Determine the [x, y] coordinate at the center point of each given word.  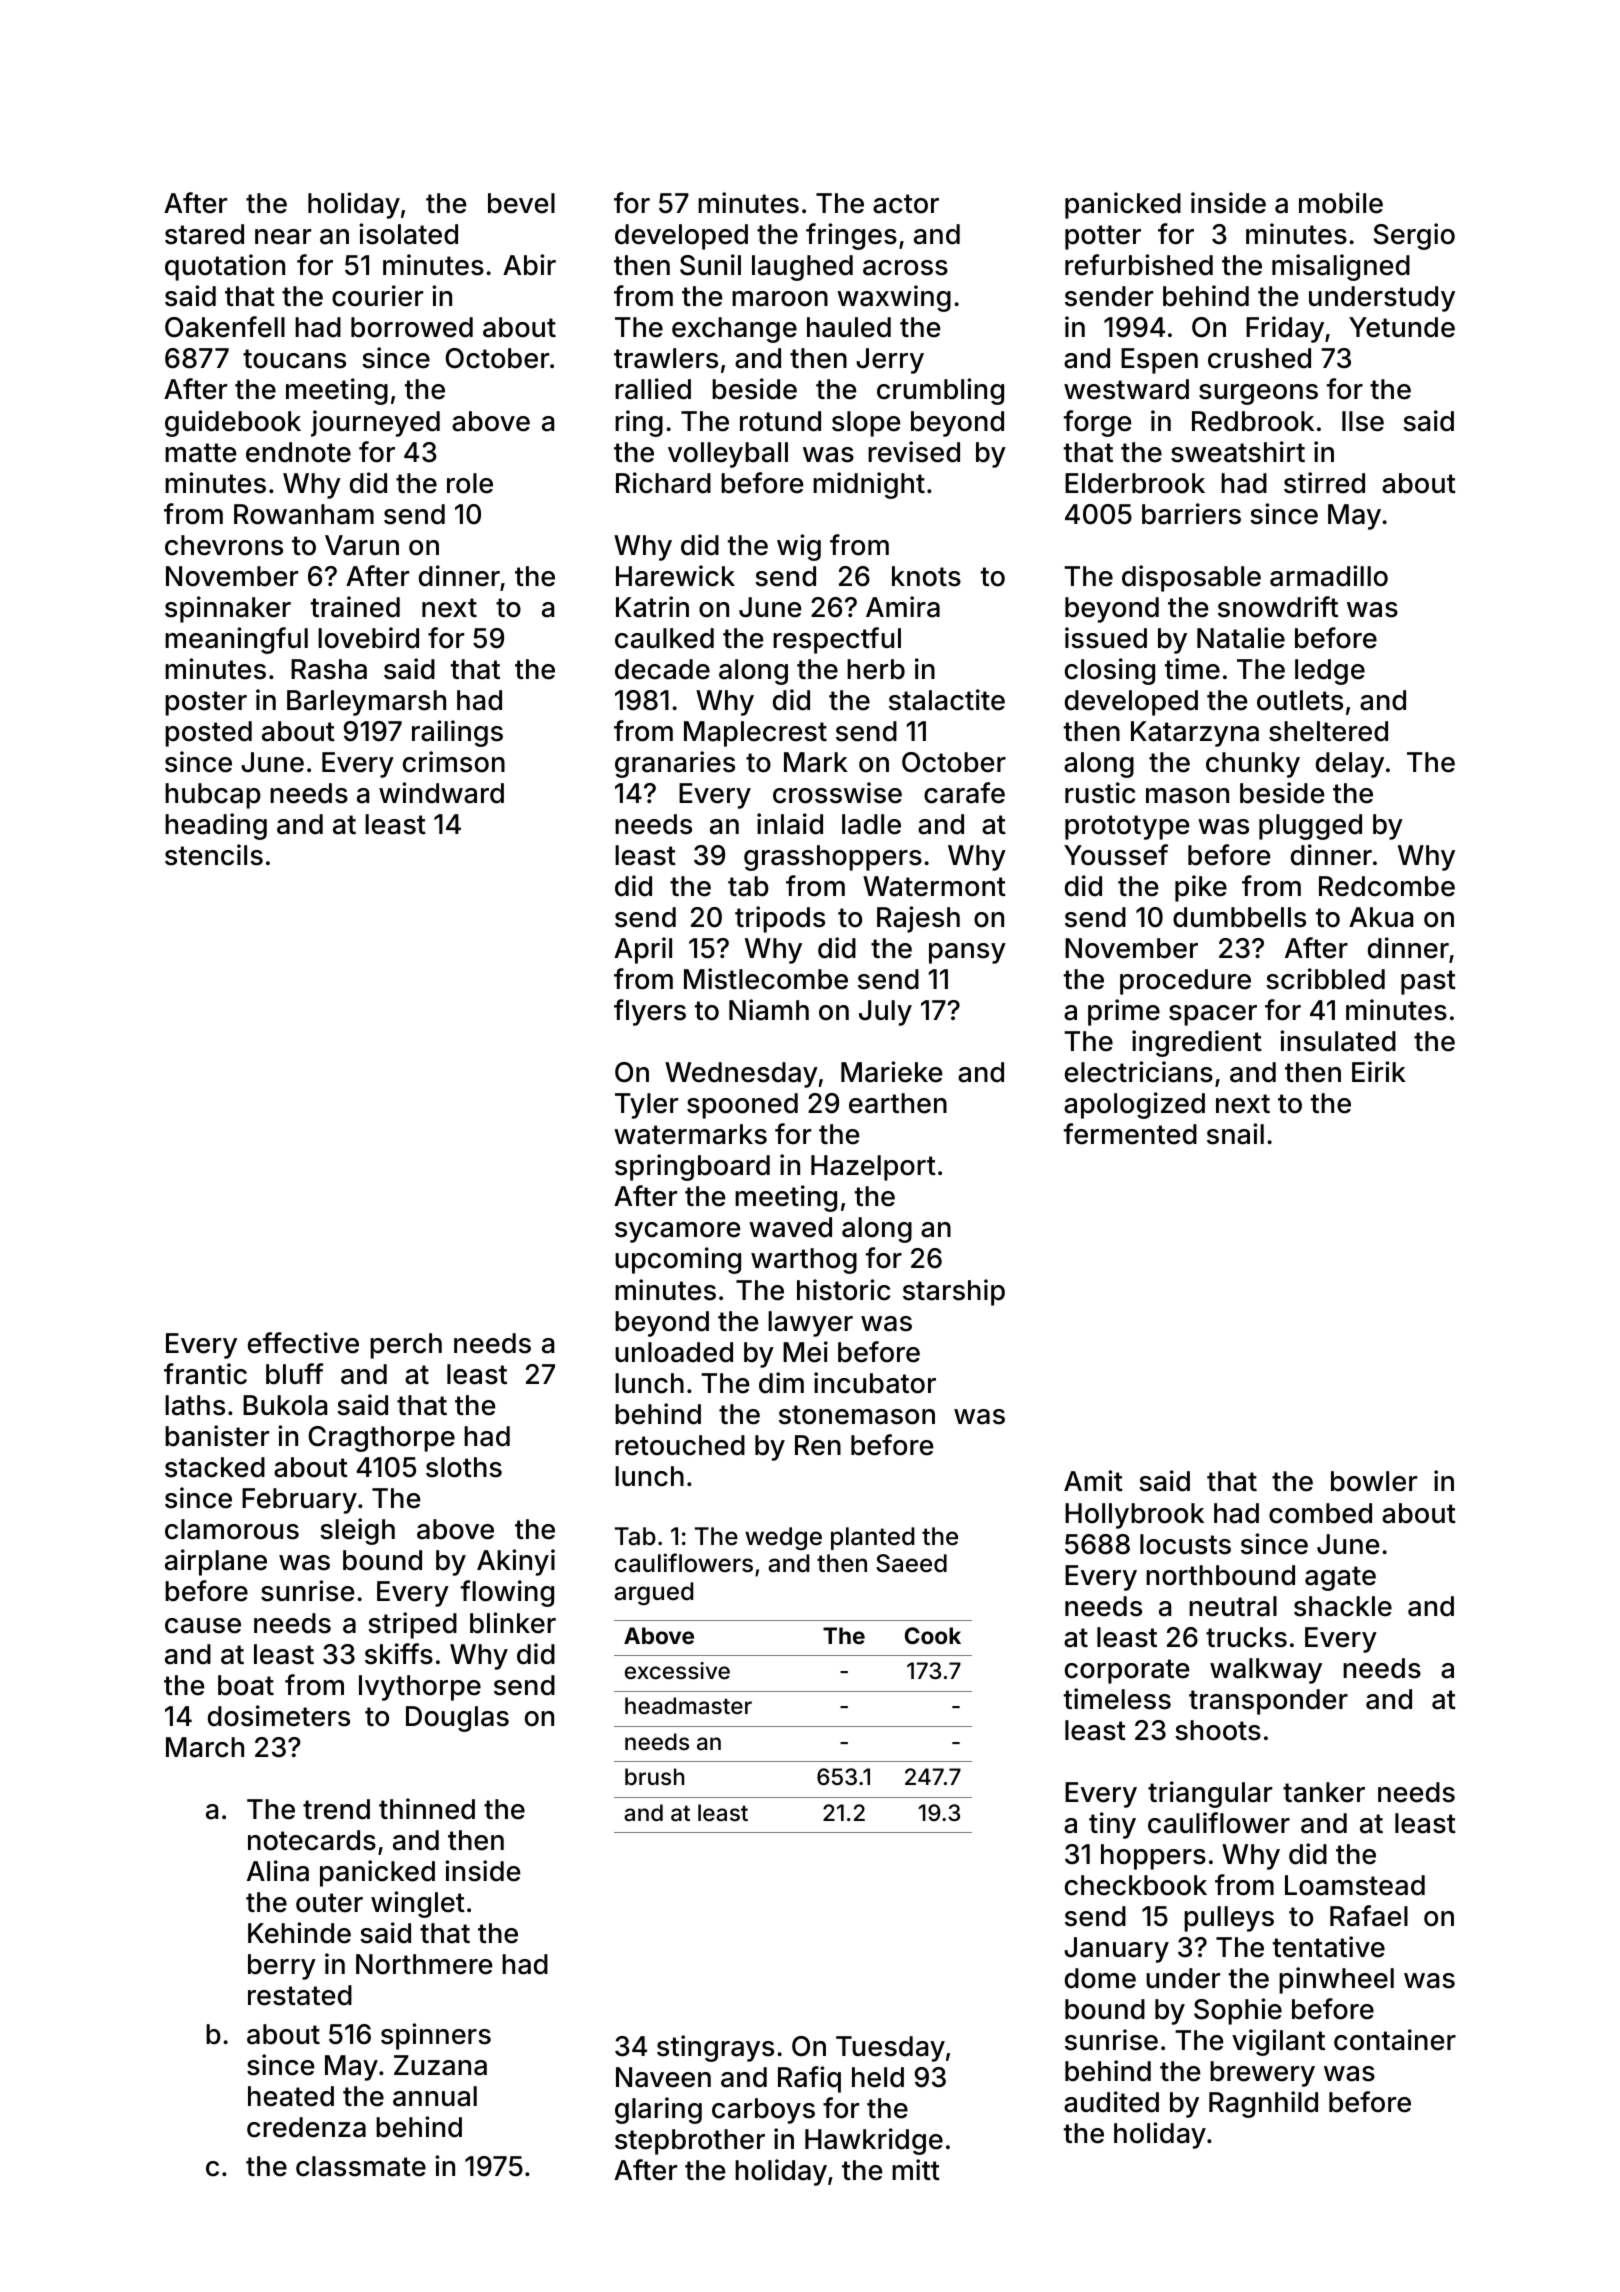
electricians [1139, 1072]
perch [406, 1346]
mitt [916, 2169]
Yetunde [1402, 327]
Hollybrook [1134, 1516]
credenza [306, 2127]
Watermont [934, 886]
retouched [680, 1445]
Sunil [710, 265]
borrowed [412, 327]
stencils [214, 855]
